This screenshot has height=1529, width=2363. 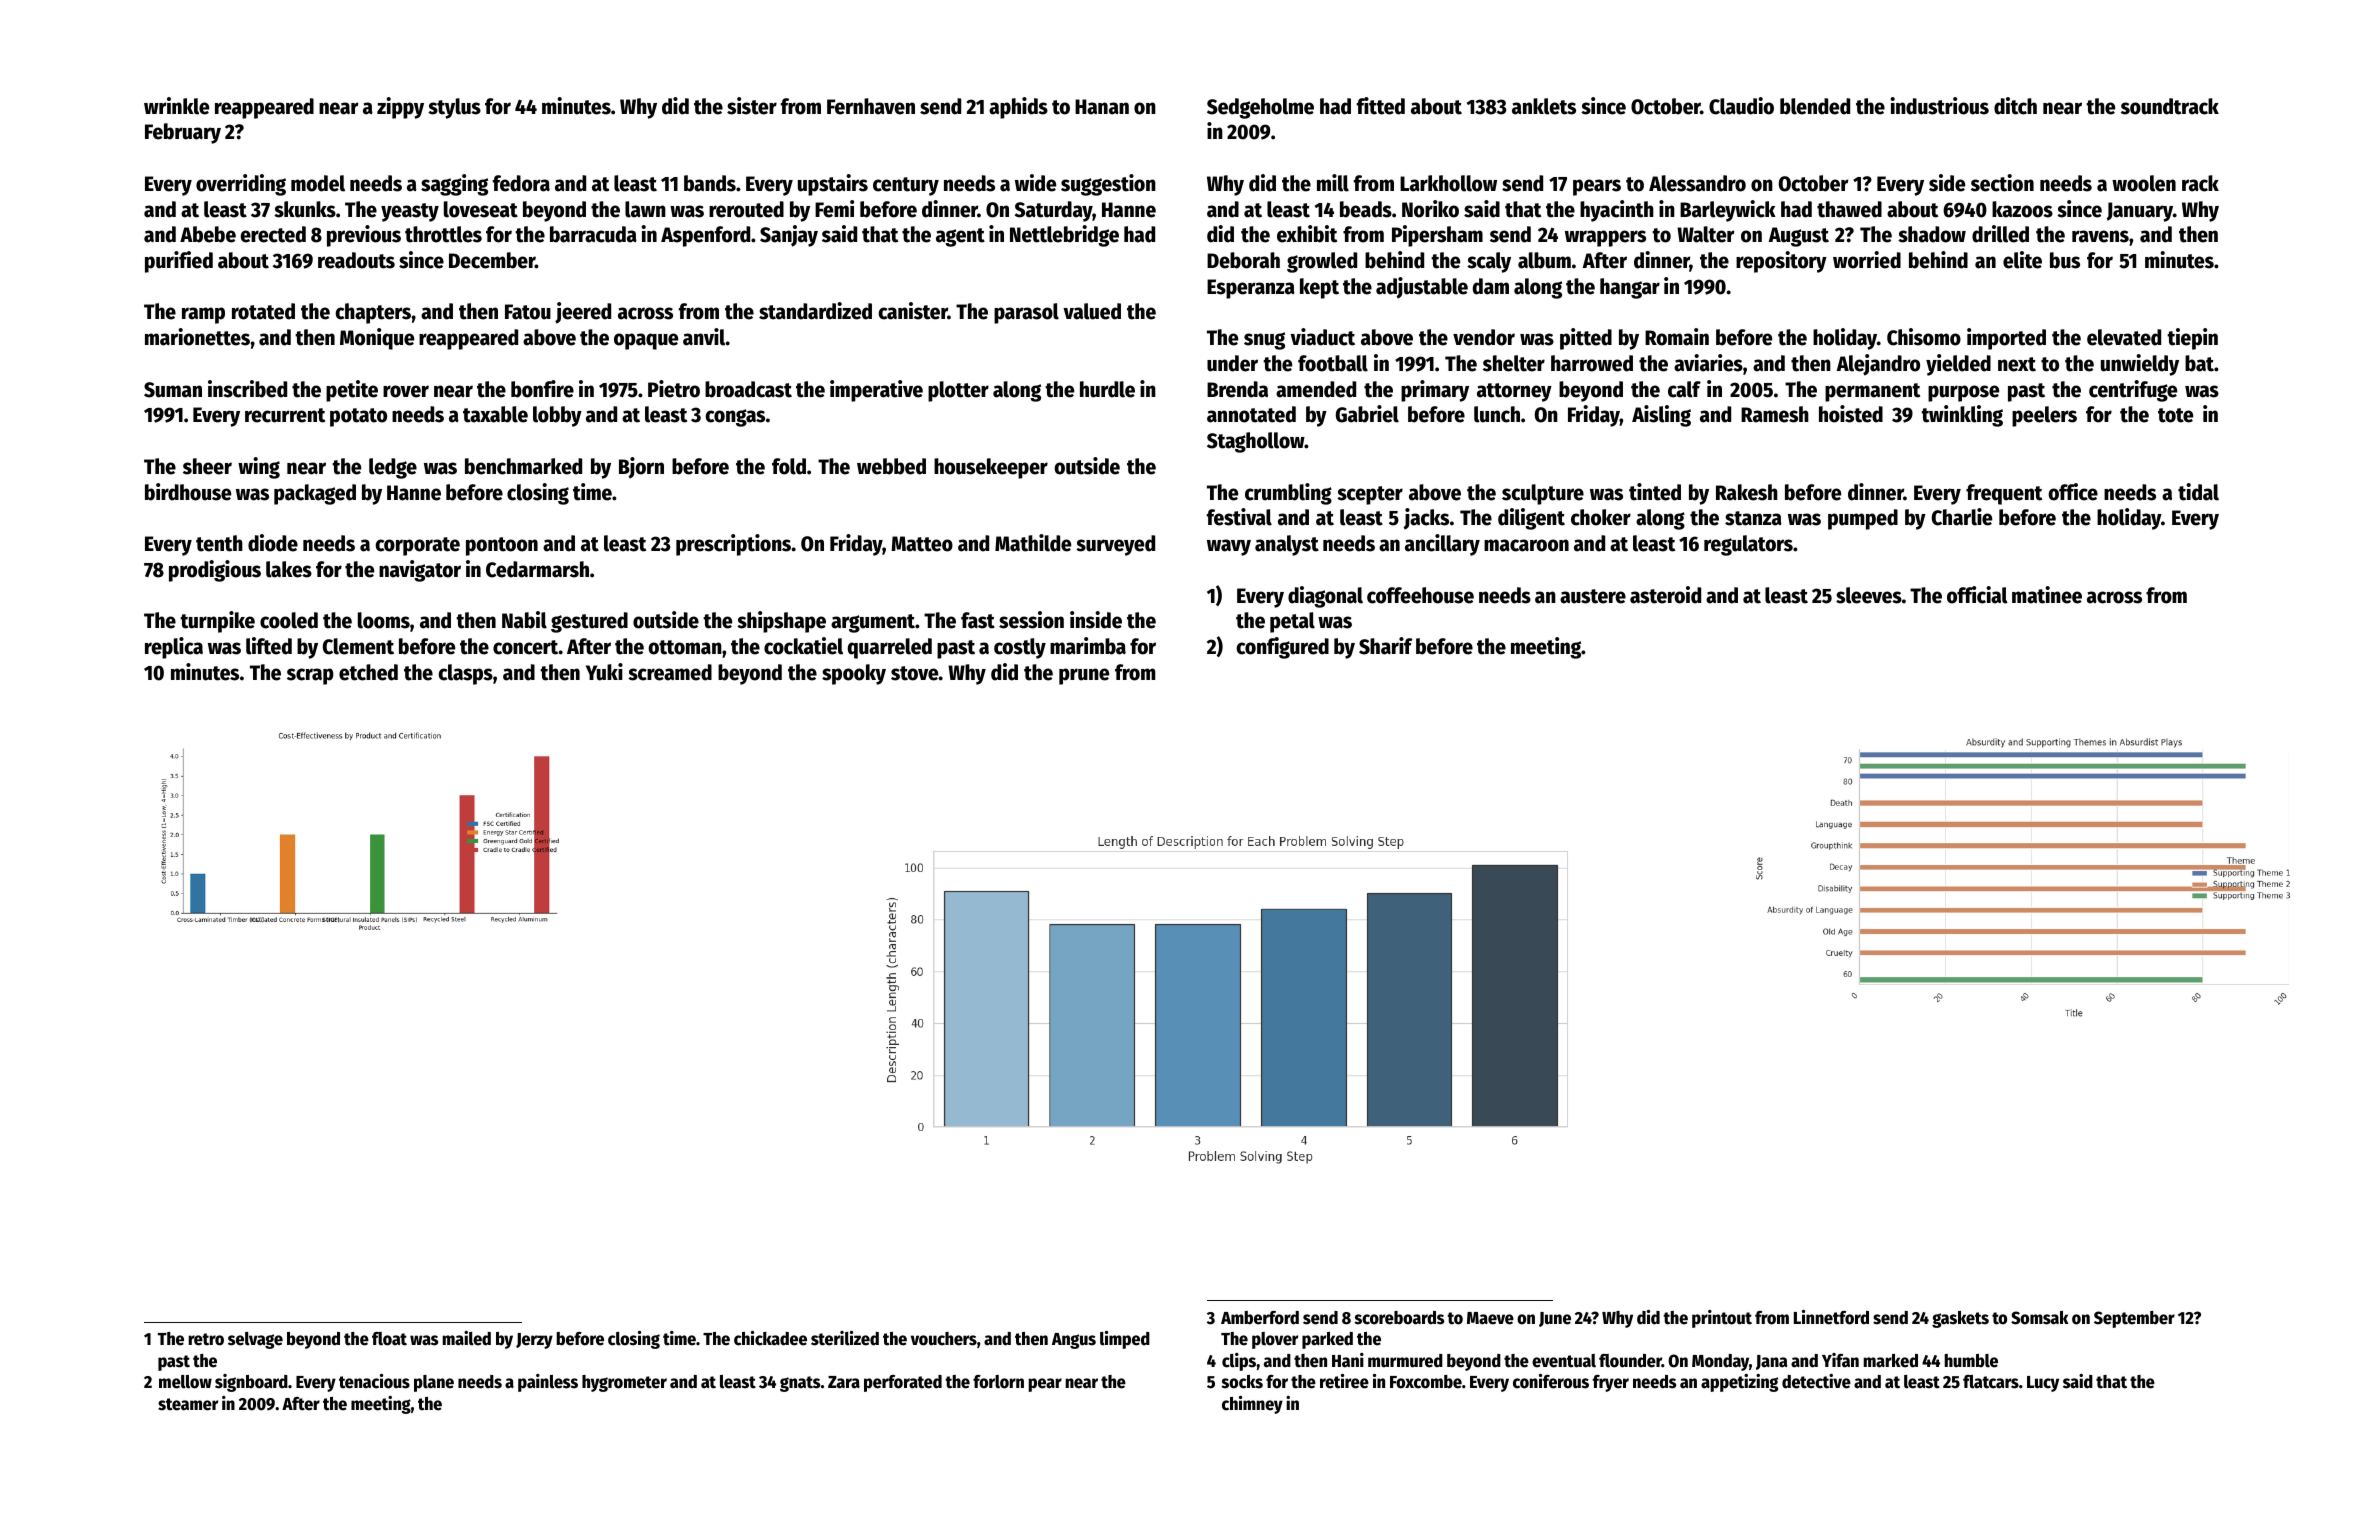 What do you see at coordinates (1815, 106) in the screenshot?
I see `blended` at bounding box center [1815, 106].
